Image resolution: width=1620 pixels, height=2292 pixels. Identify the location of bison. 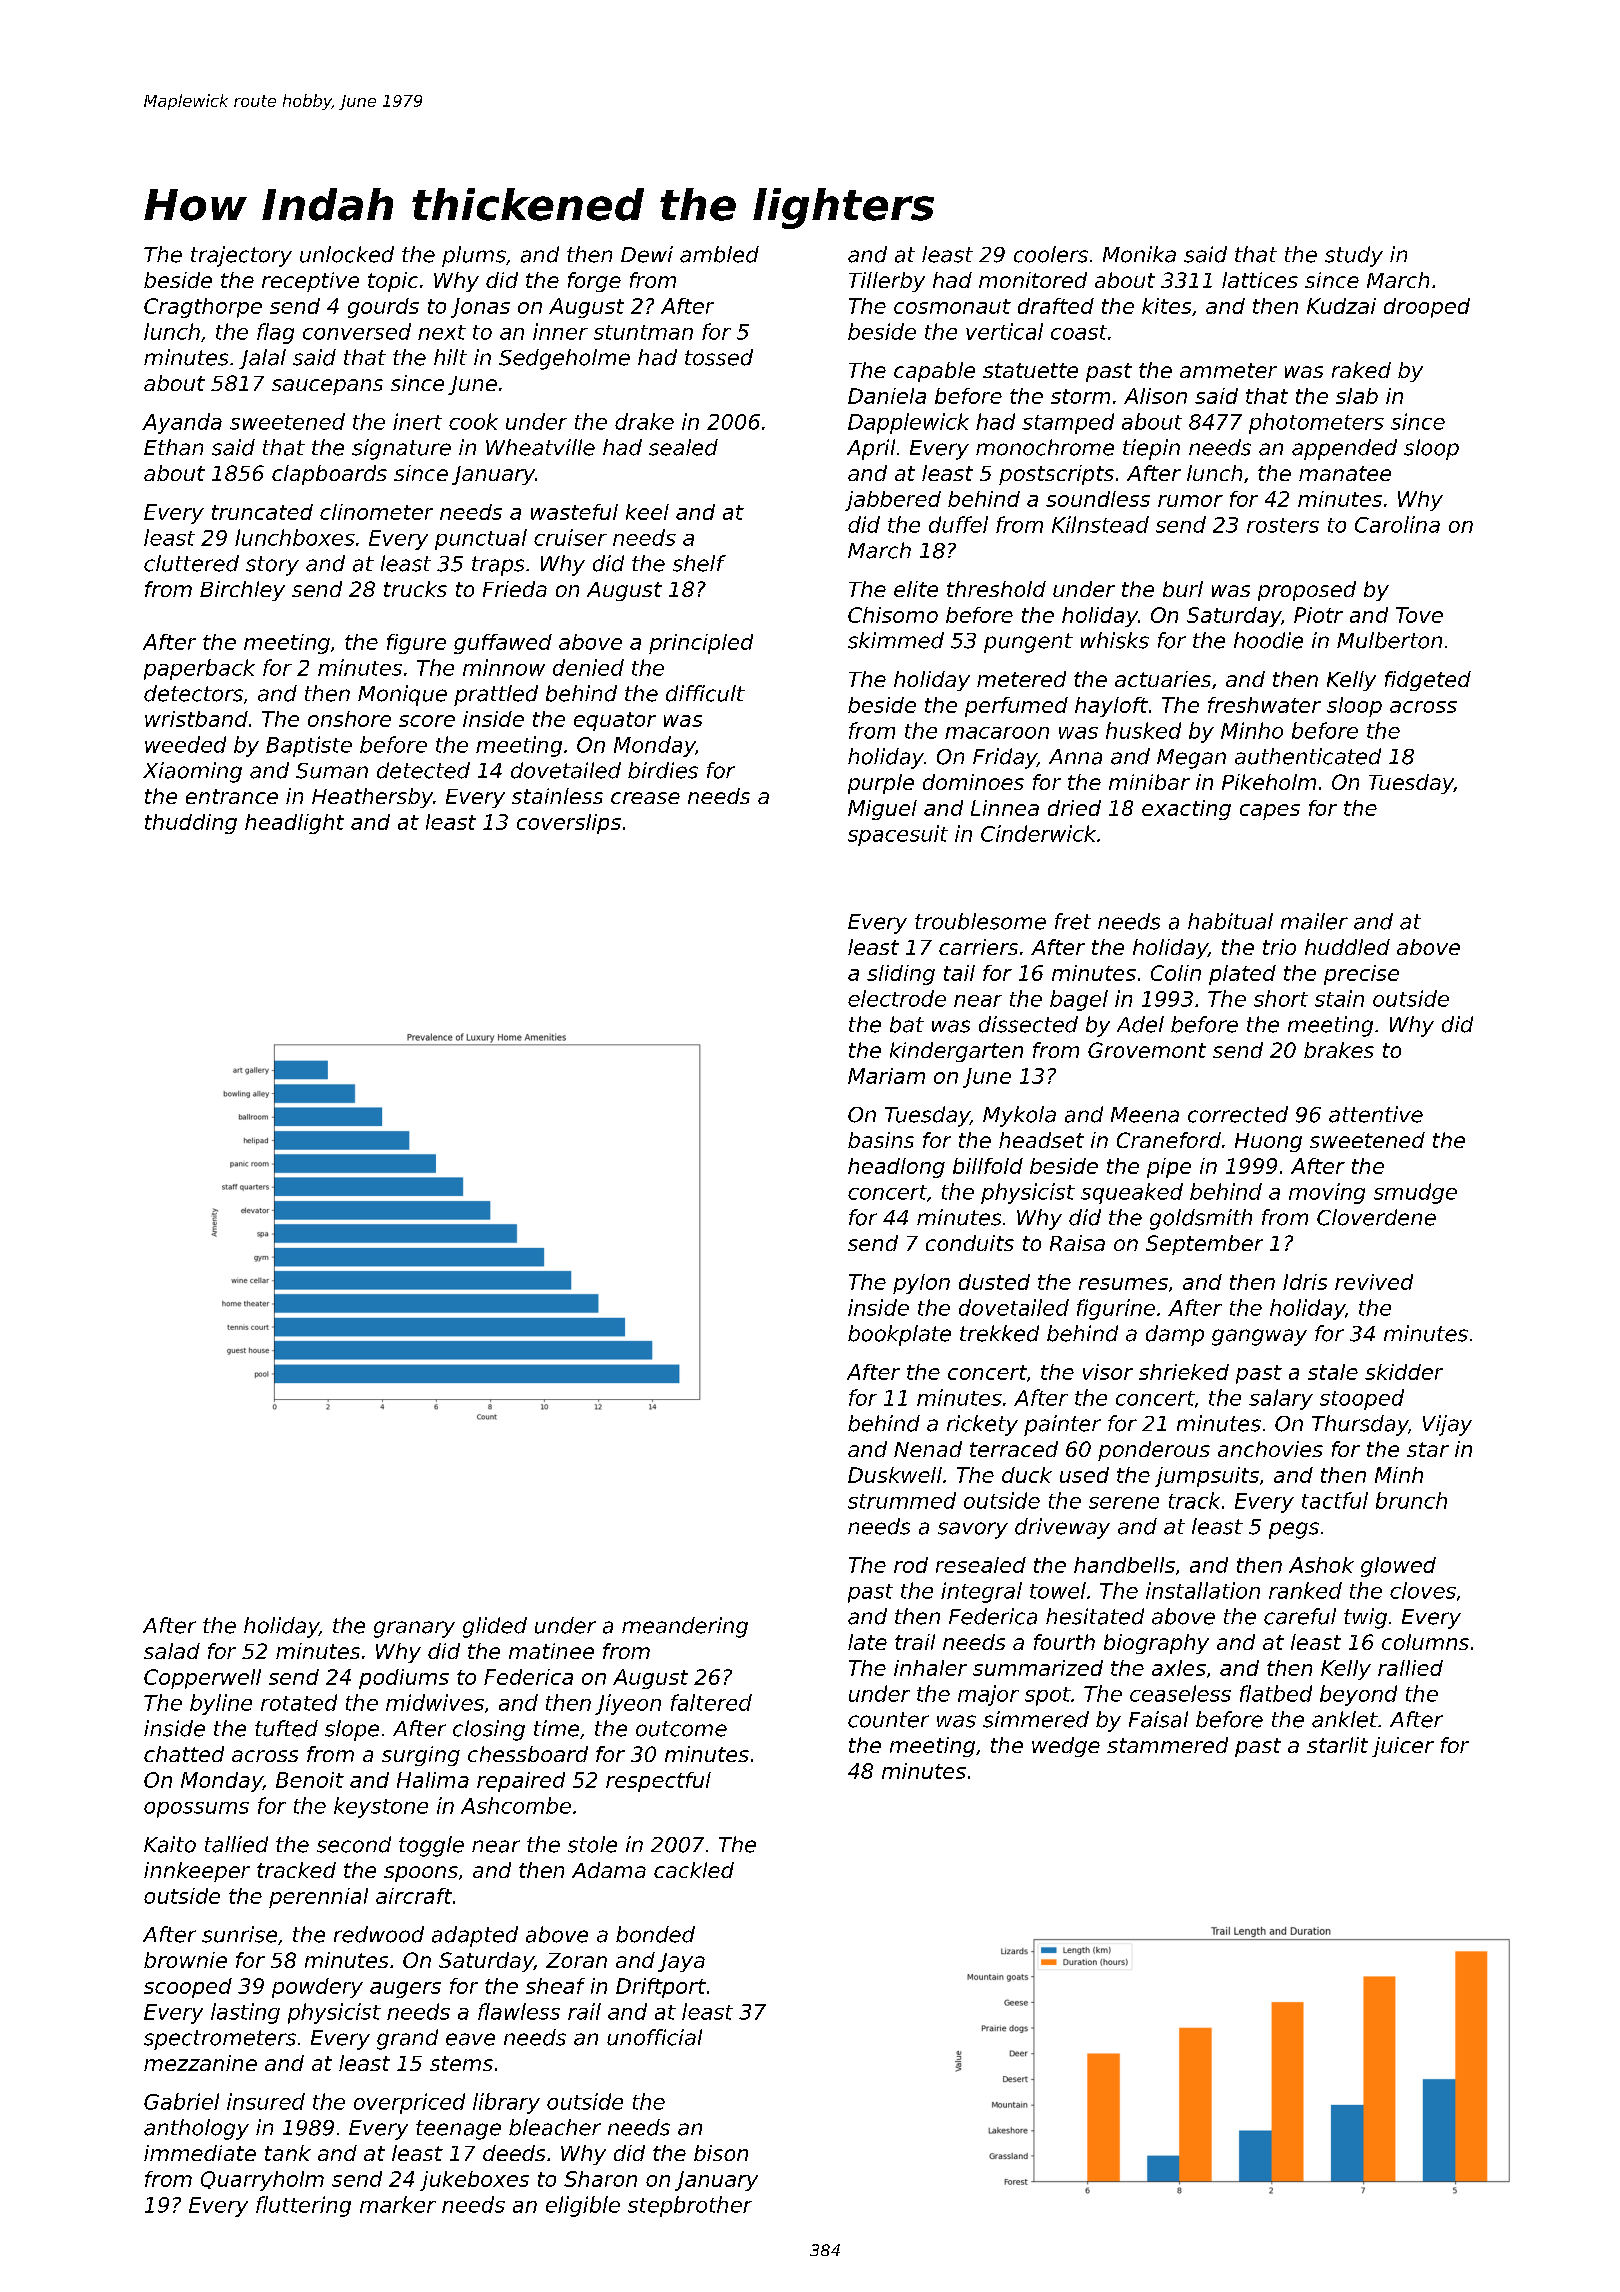
(721, 2153).
